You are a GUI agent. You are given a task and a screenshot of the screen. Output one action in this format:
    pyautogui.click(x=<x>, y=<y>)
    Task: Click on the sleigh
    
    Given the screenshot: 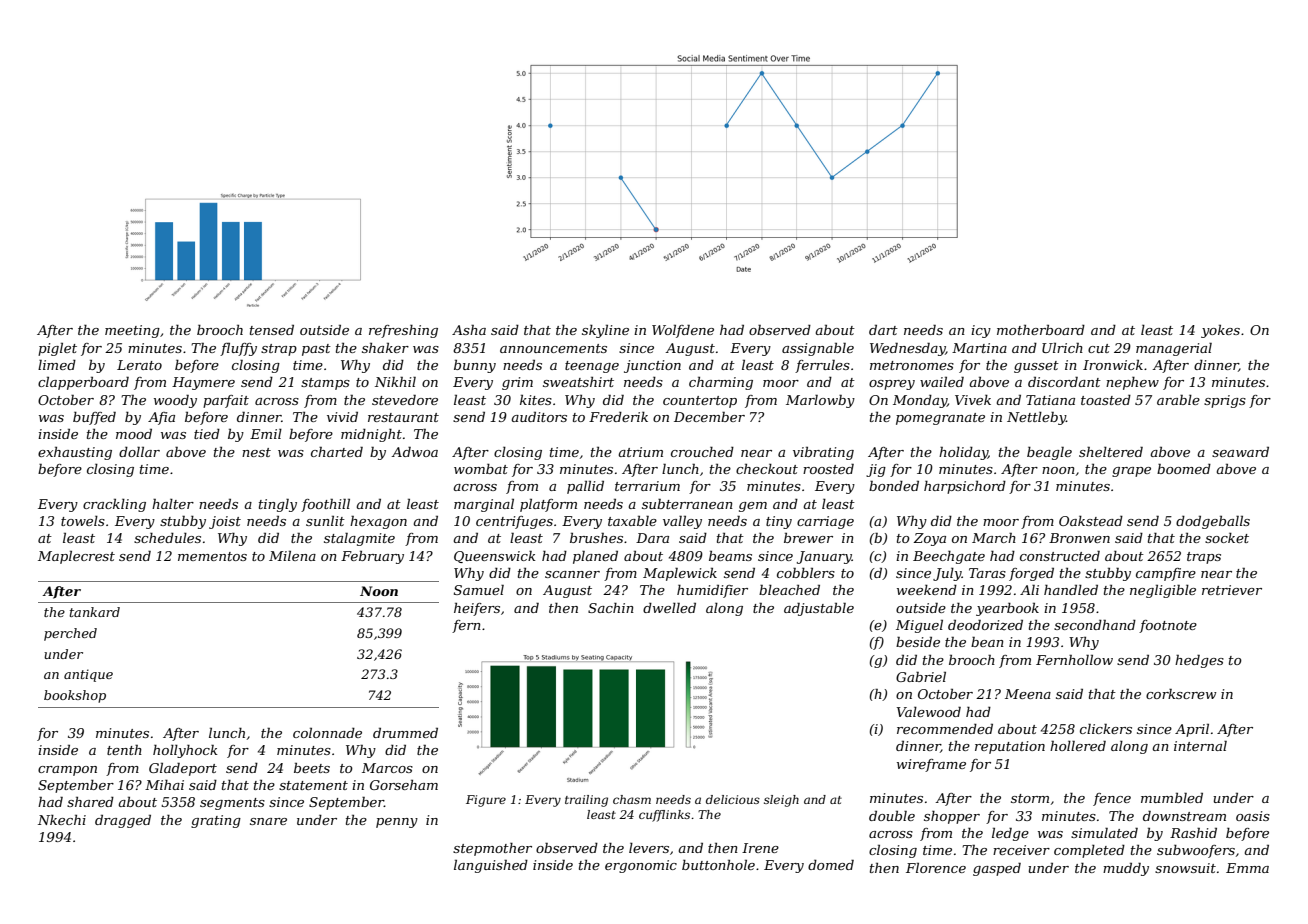 What is the action you would take?
    pyautogui.click(x=781, y=801)
